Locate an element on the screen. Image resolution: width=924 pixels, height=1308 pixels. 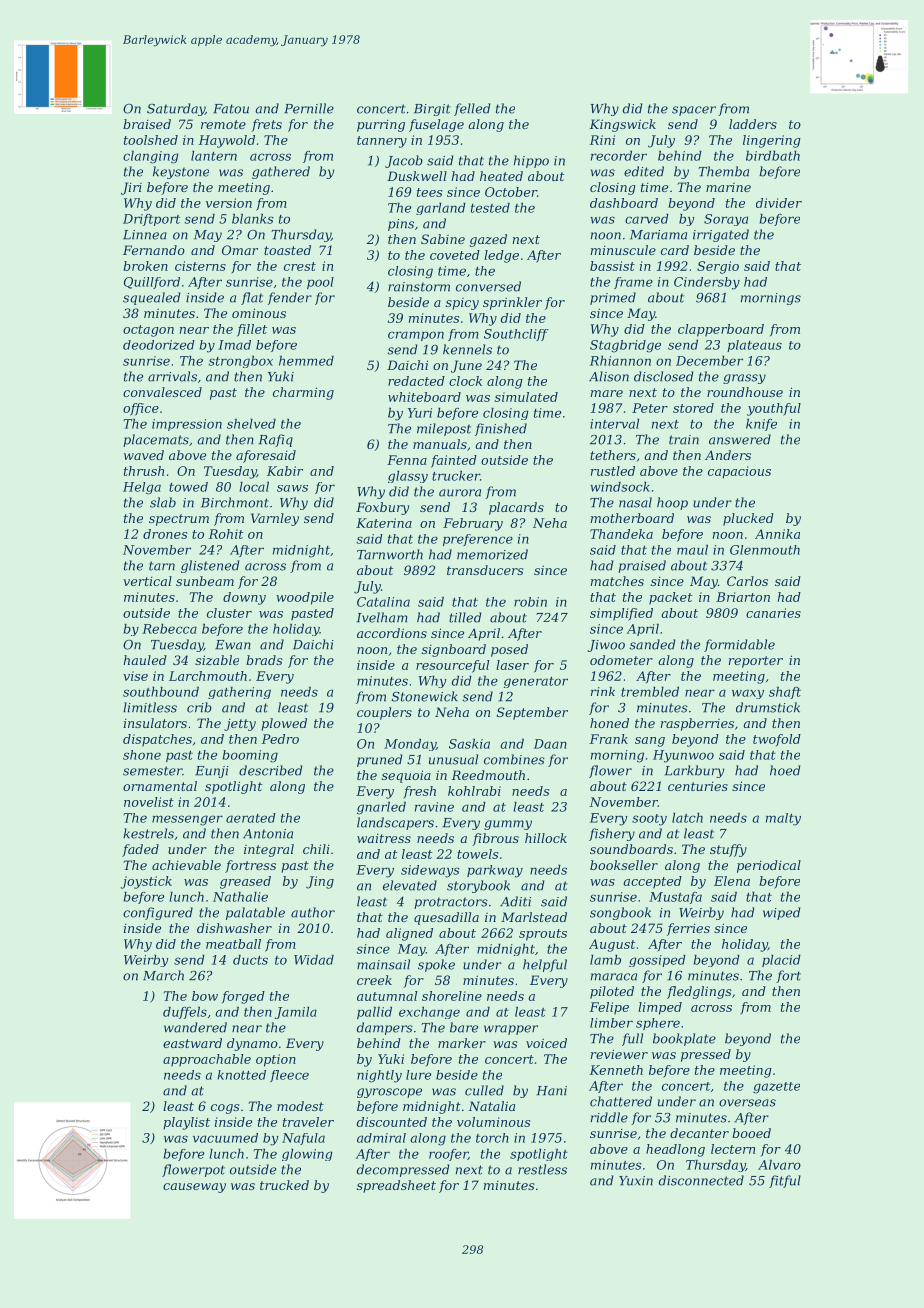
twofold is located at coordinates (777, 740).
